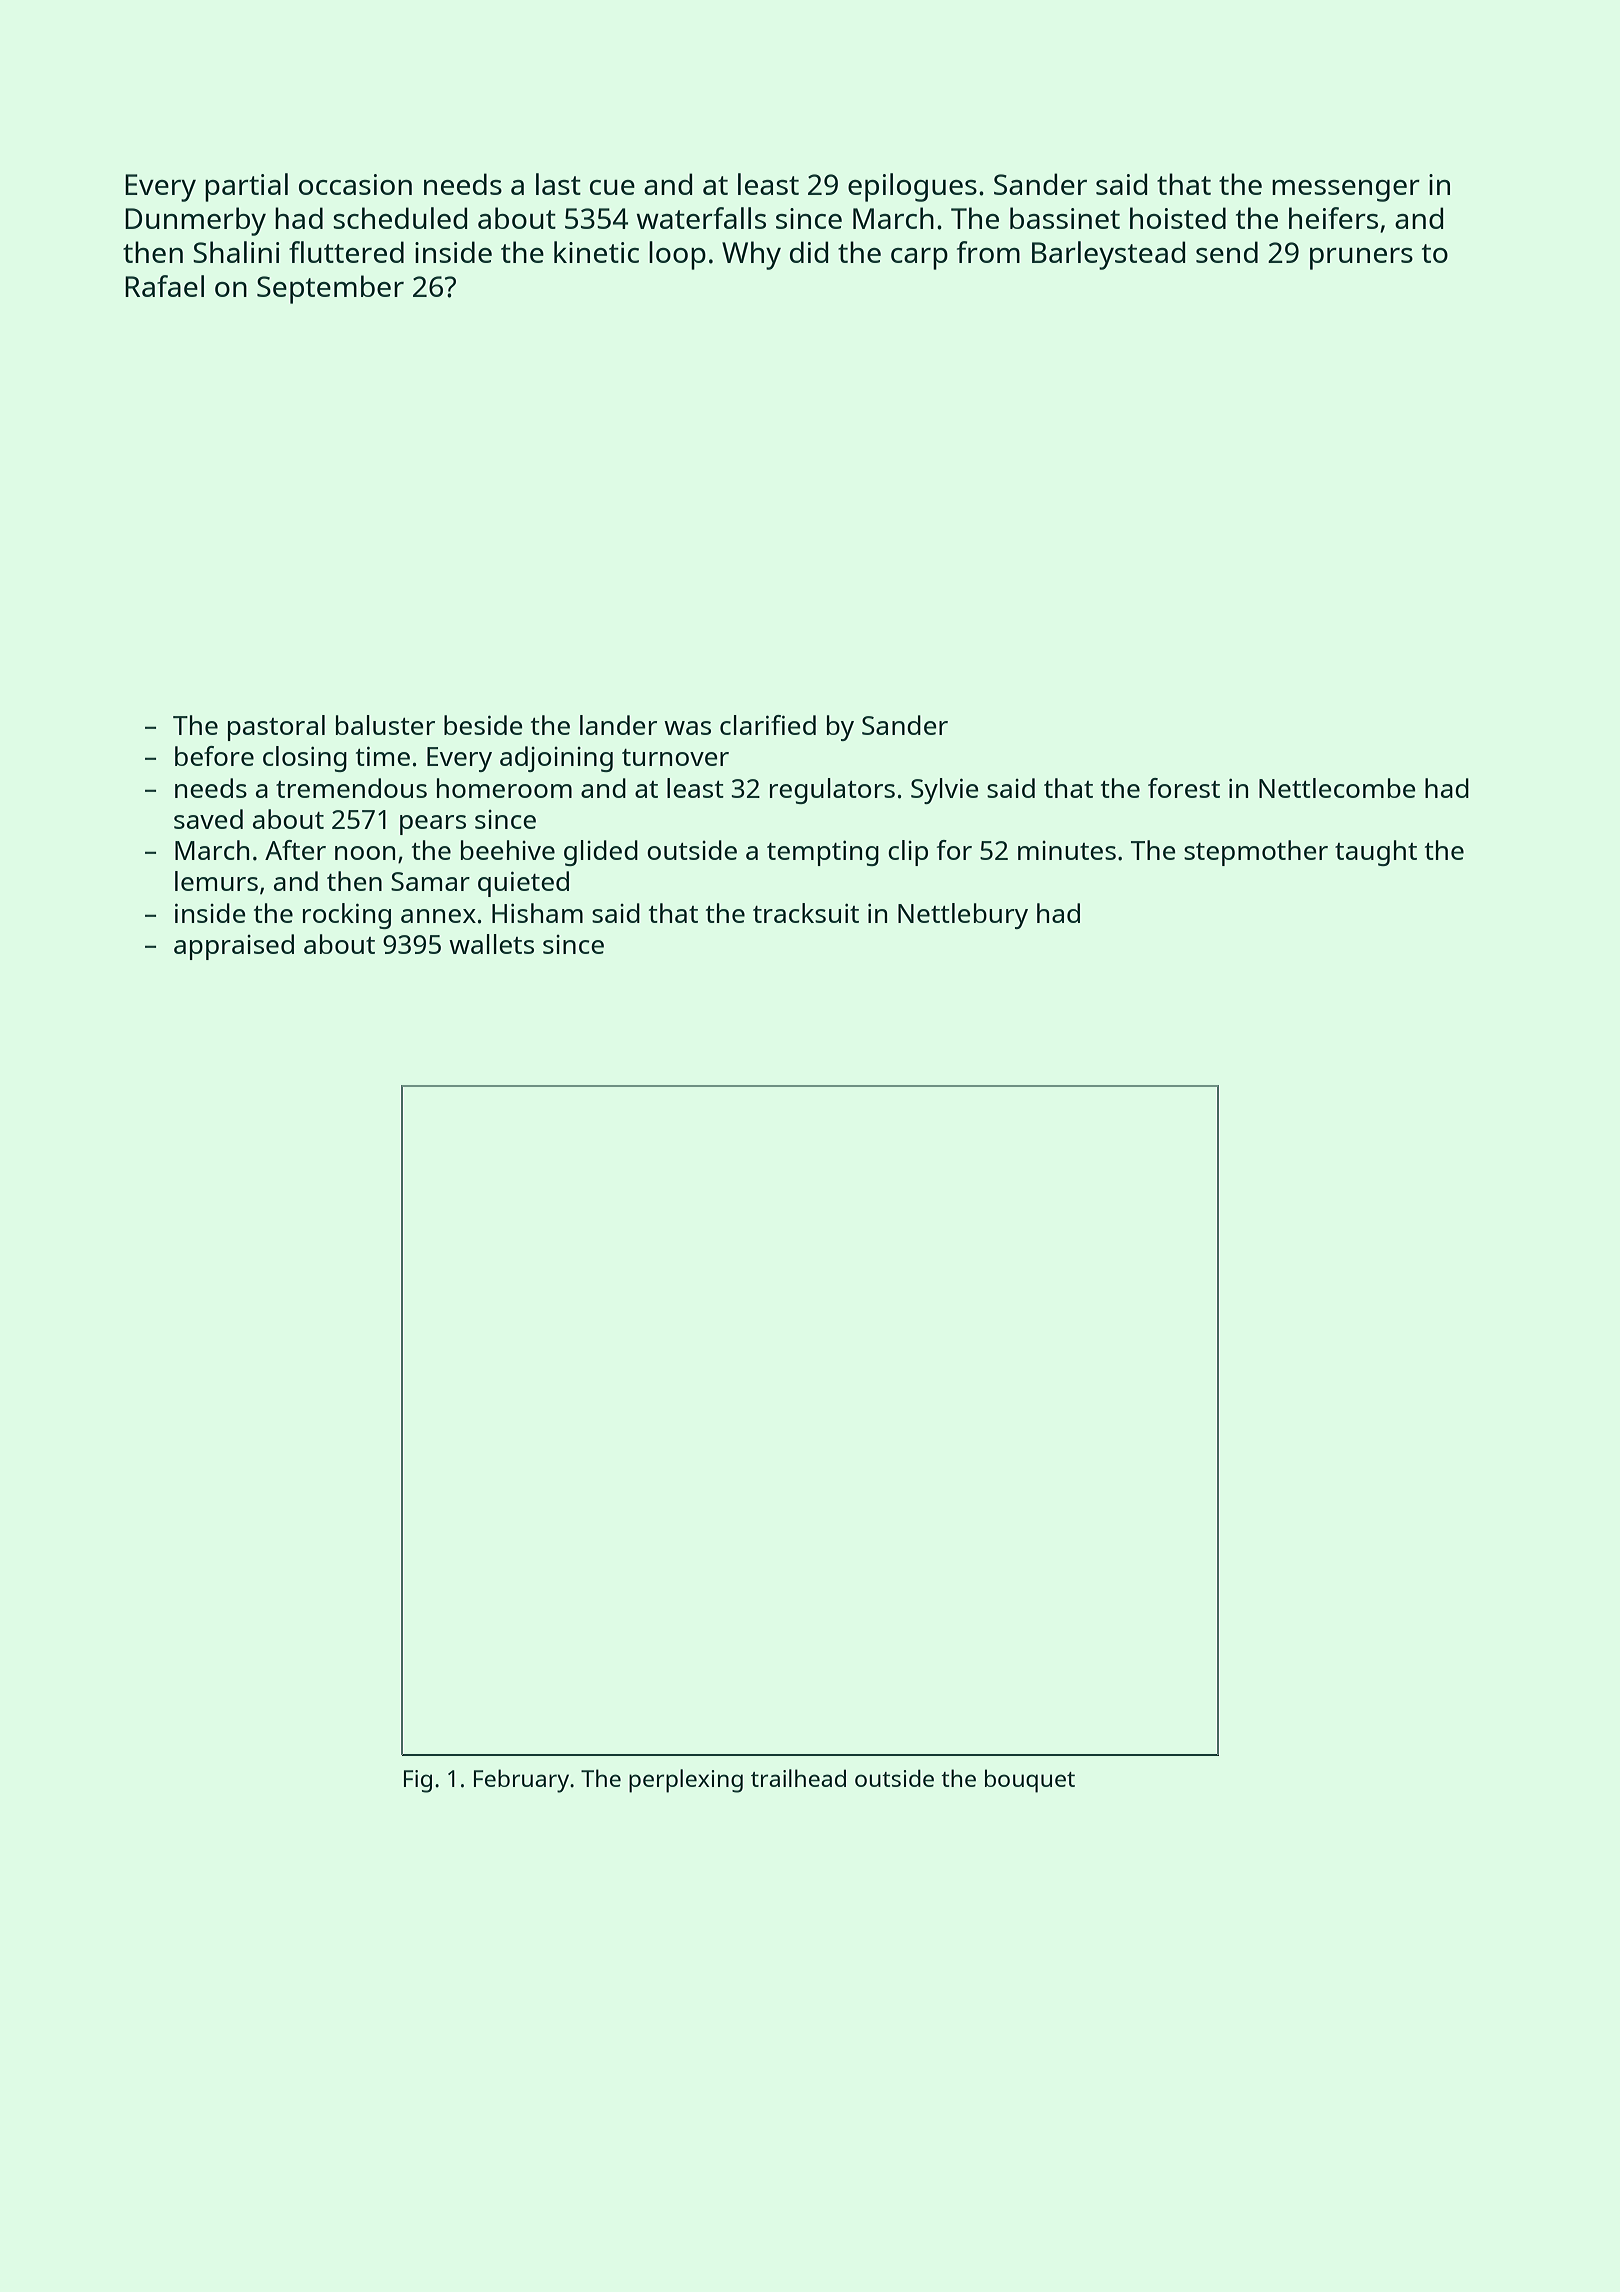  Describe the element at coordinates (806, 913) in the screenshot. I see `tracksuit` at that location.
